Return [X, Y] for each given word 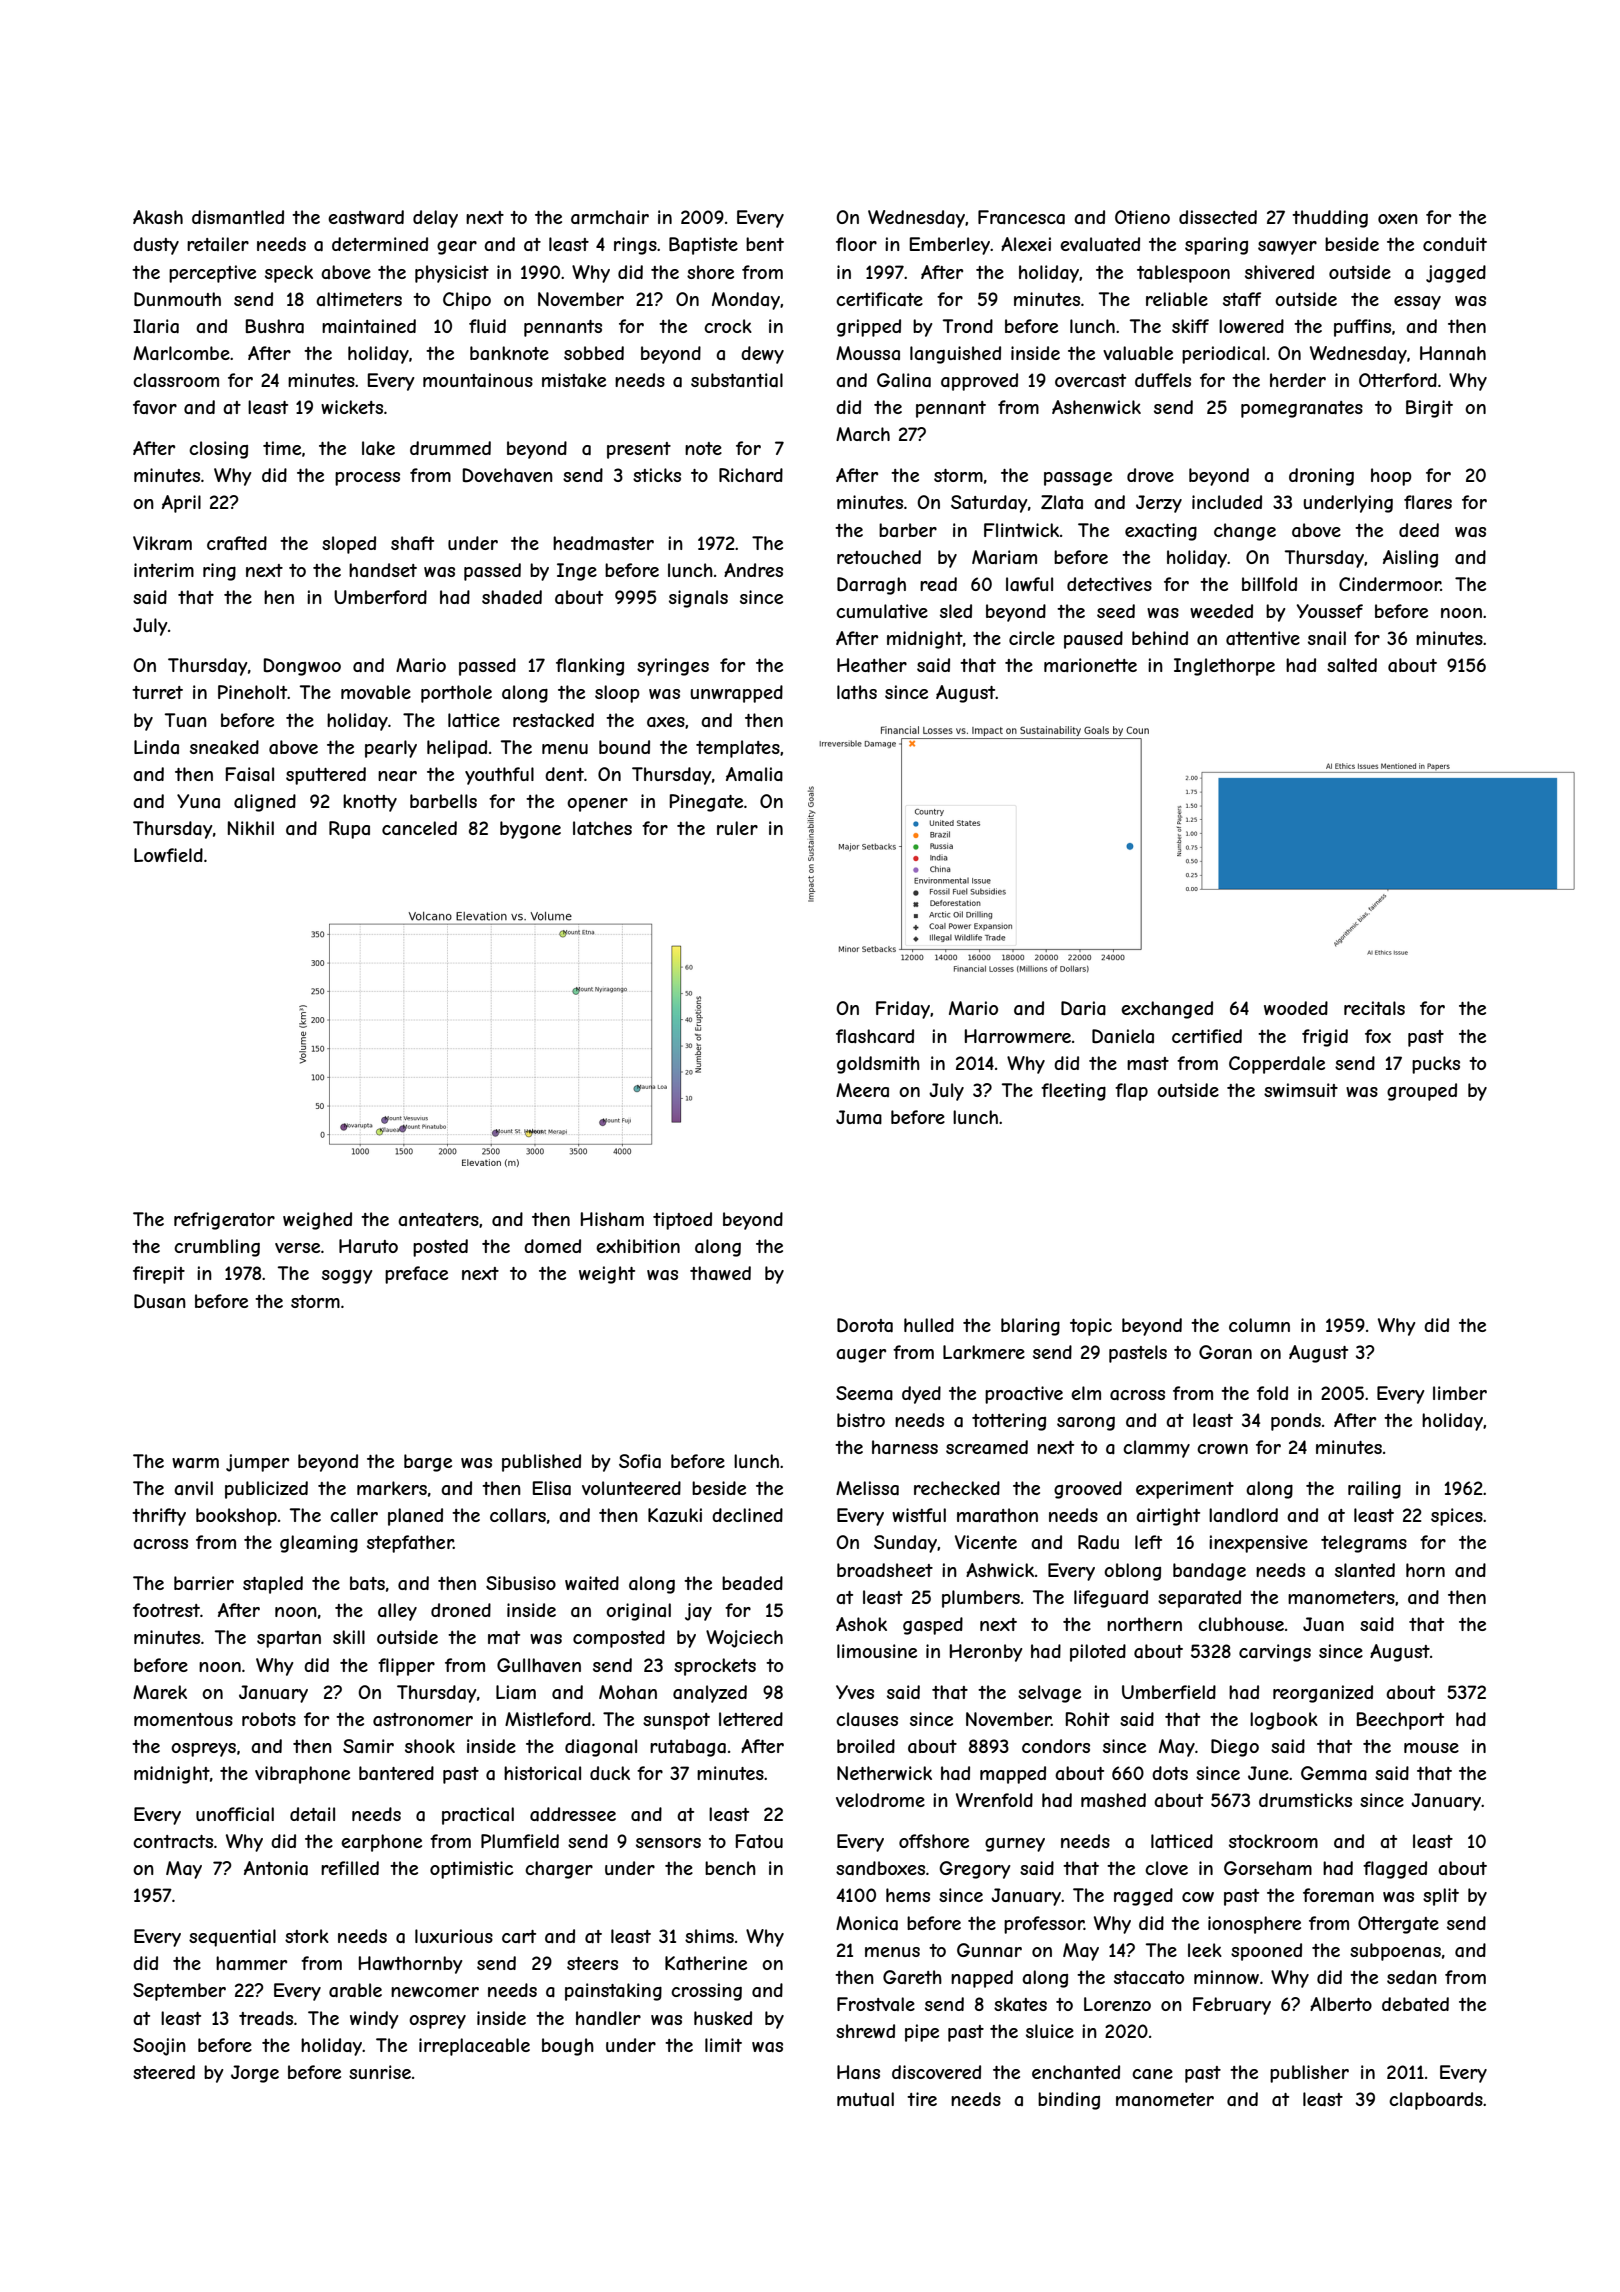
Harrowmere [1018, 1036]
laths [857, 692]
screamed [987, 1447]
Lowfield [168, 855]
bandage [1209, 1572]
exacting [1161, 532]
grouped [1422, 1092]
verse [297, 1248]
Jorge [255, 2074]
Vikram [162, 543]
